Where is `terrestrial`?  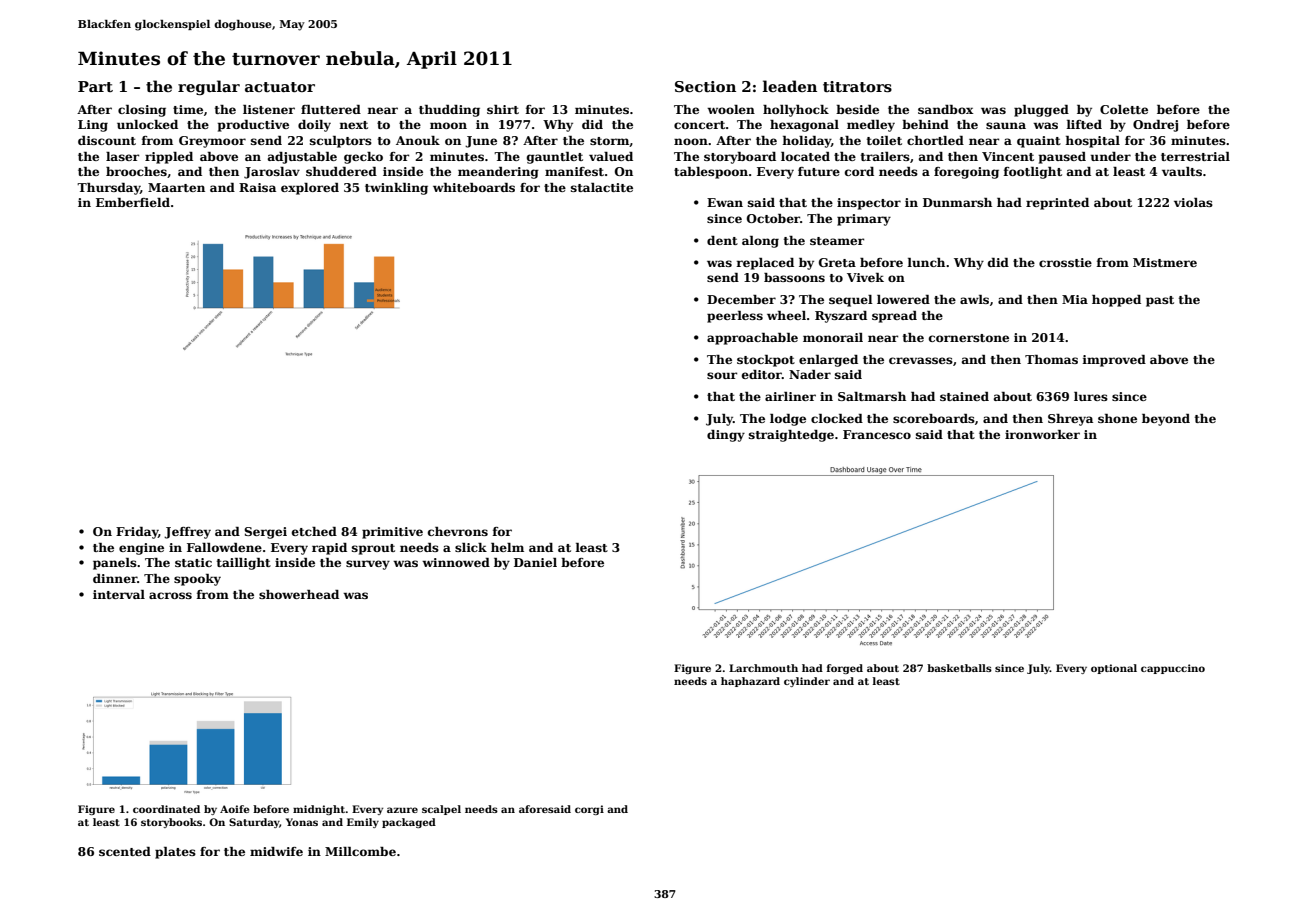
terrestrial is located at coordinates (1195, 156).
